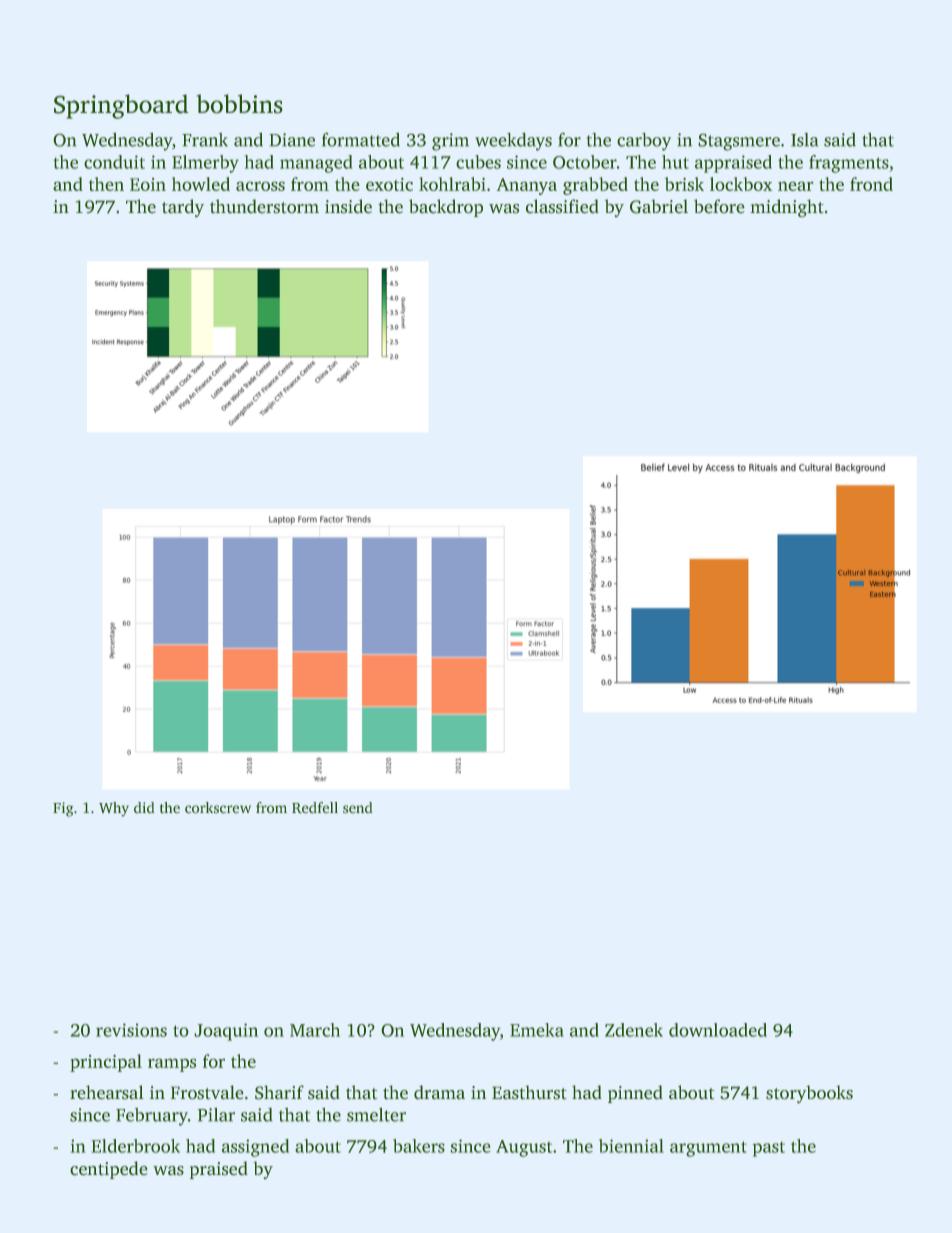 The width and height of the image is (952, 1233). What do you see at coordinates (357, 807) in the image?
I see `send` at bounding box center [357, 807].
